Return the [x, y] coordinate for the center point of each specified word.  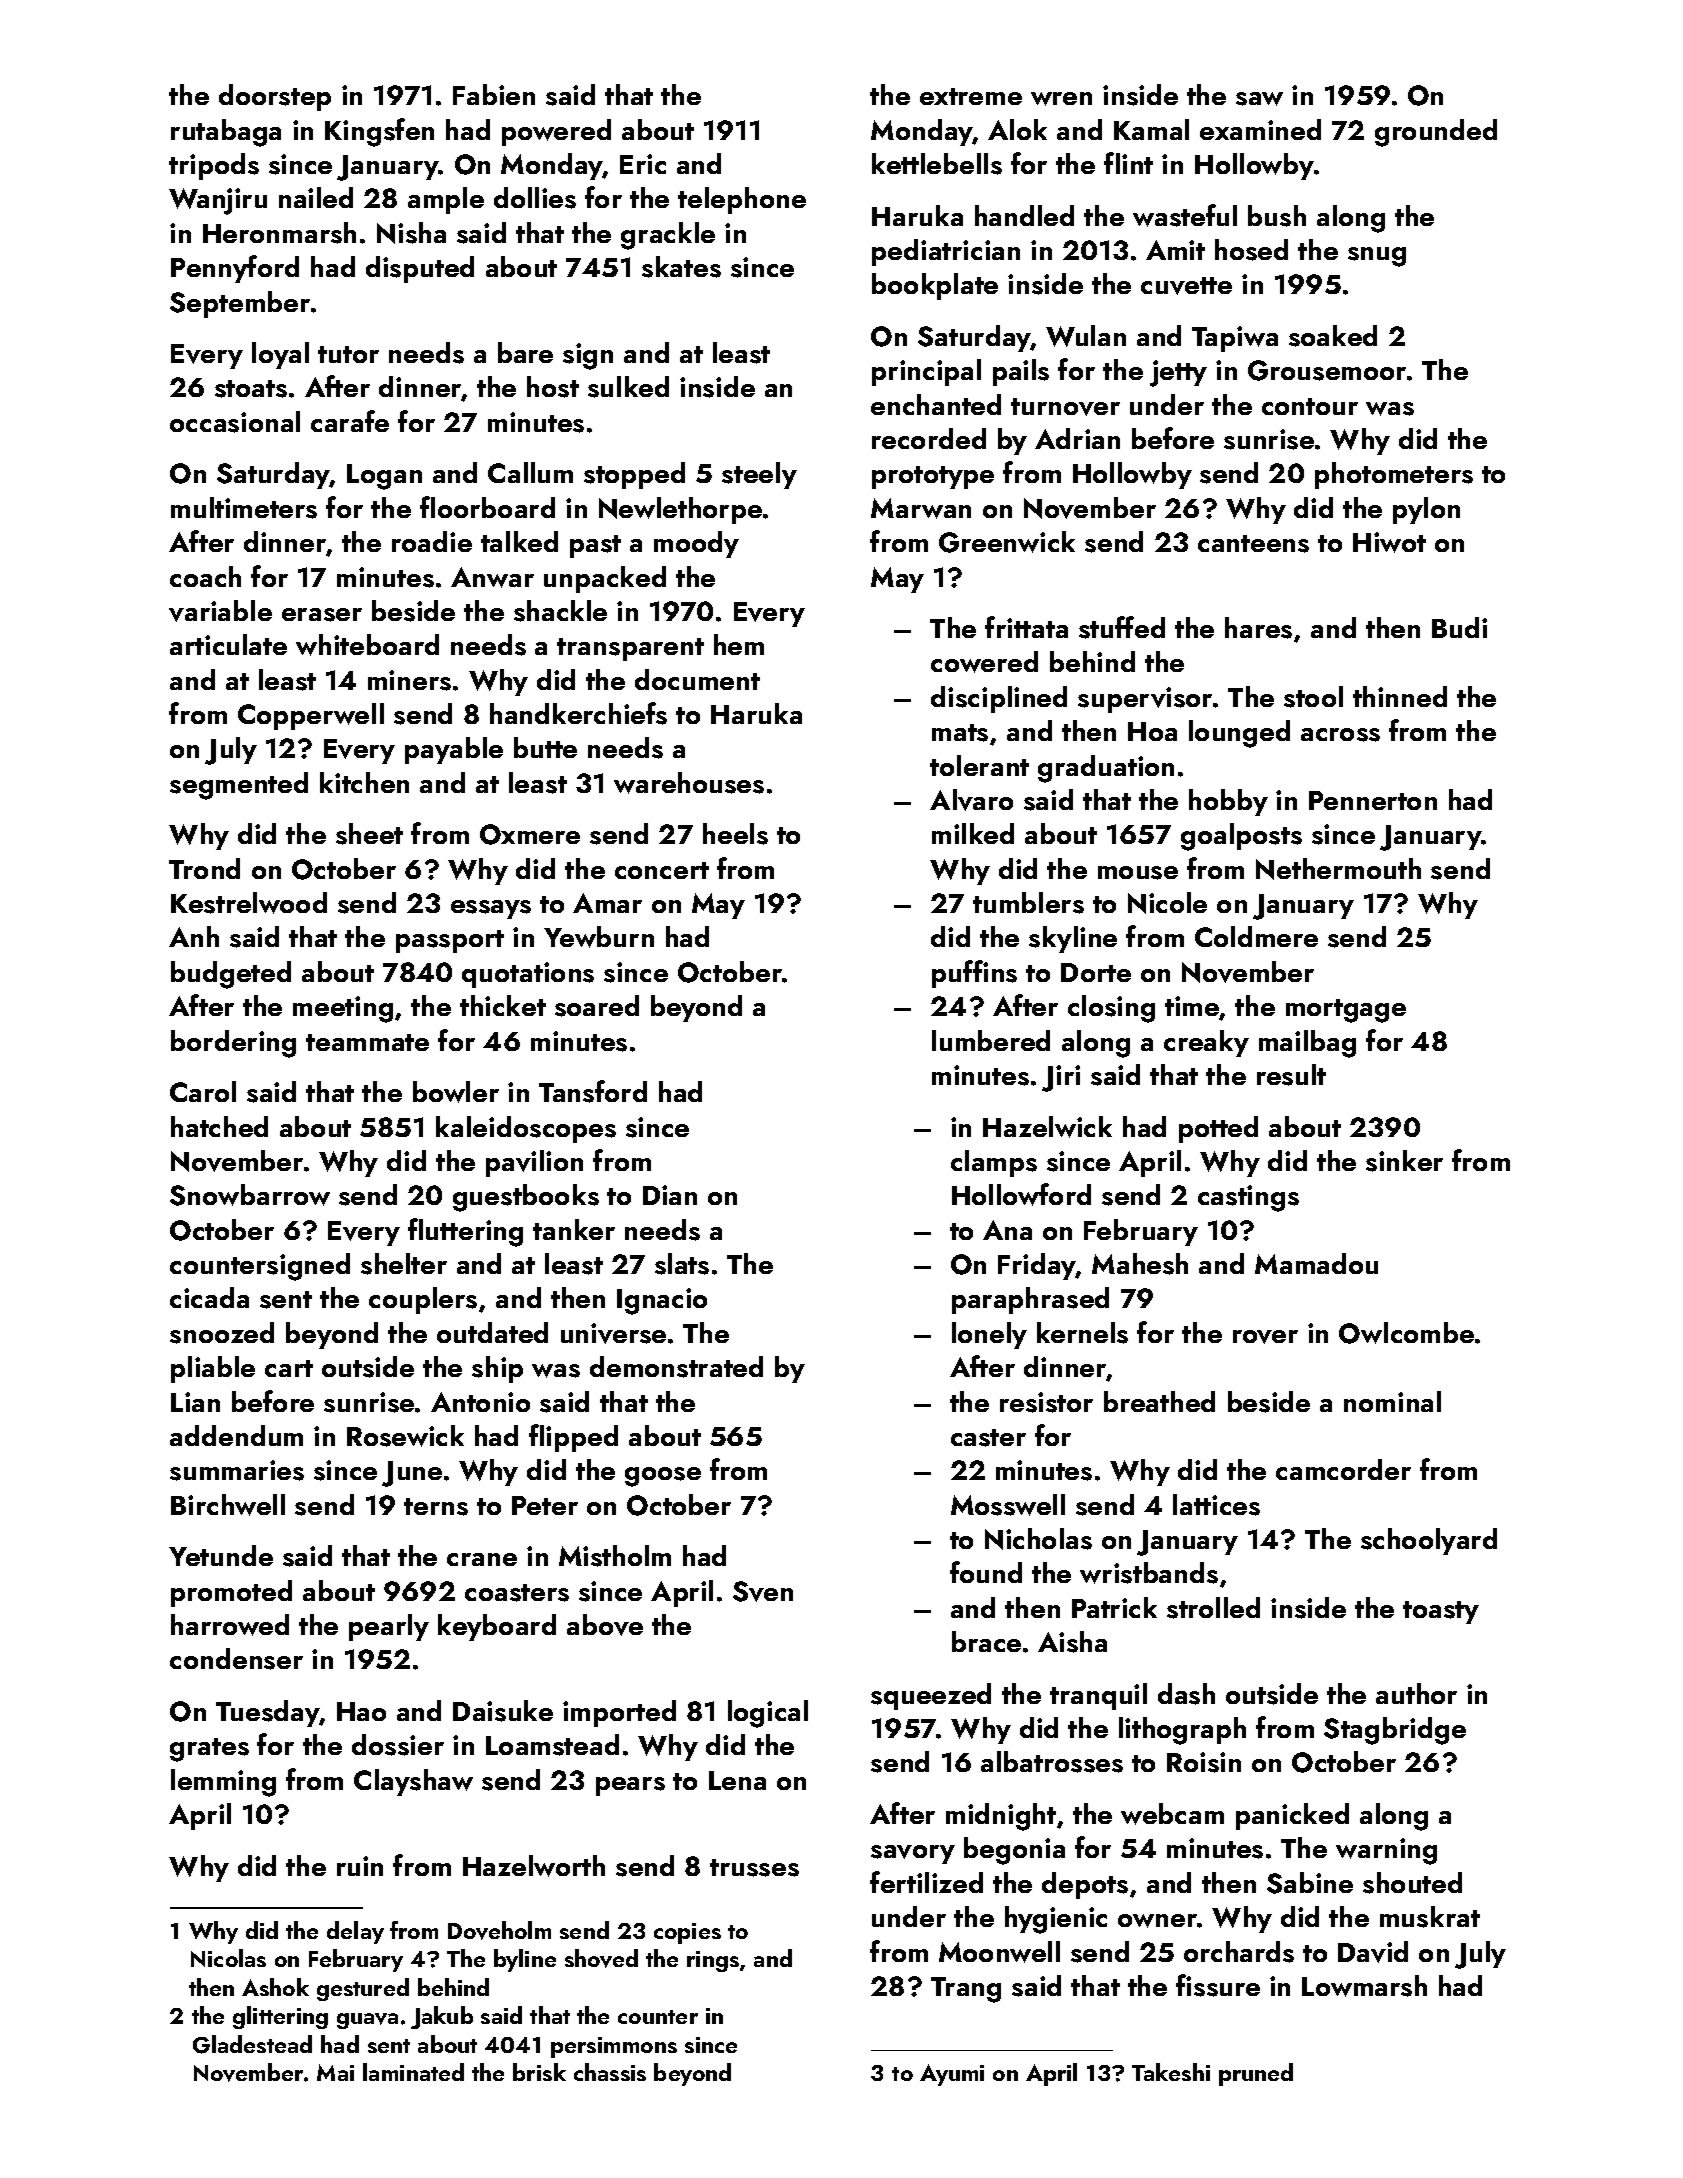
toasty [1441, 1612]
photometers [1394, 475]
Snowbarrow [250, 1195]
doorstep [275, 97]
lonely [989, 1335]
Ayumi [952, 2075]
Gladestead [252, 2044]
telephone [742, 200]
